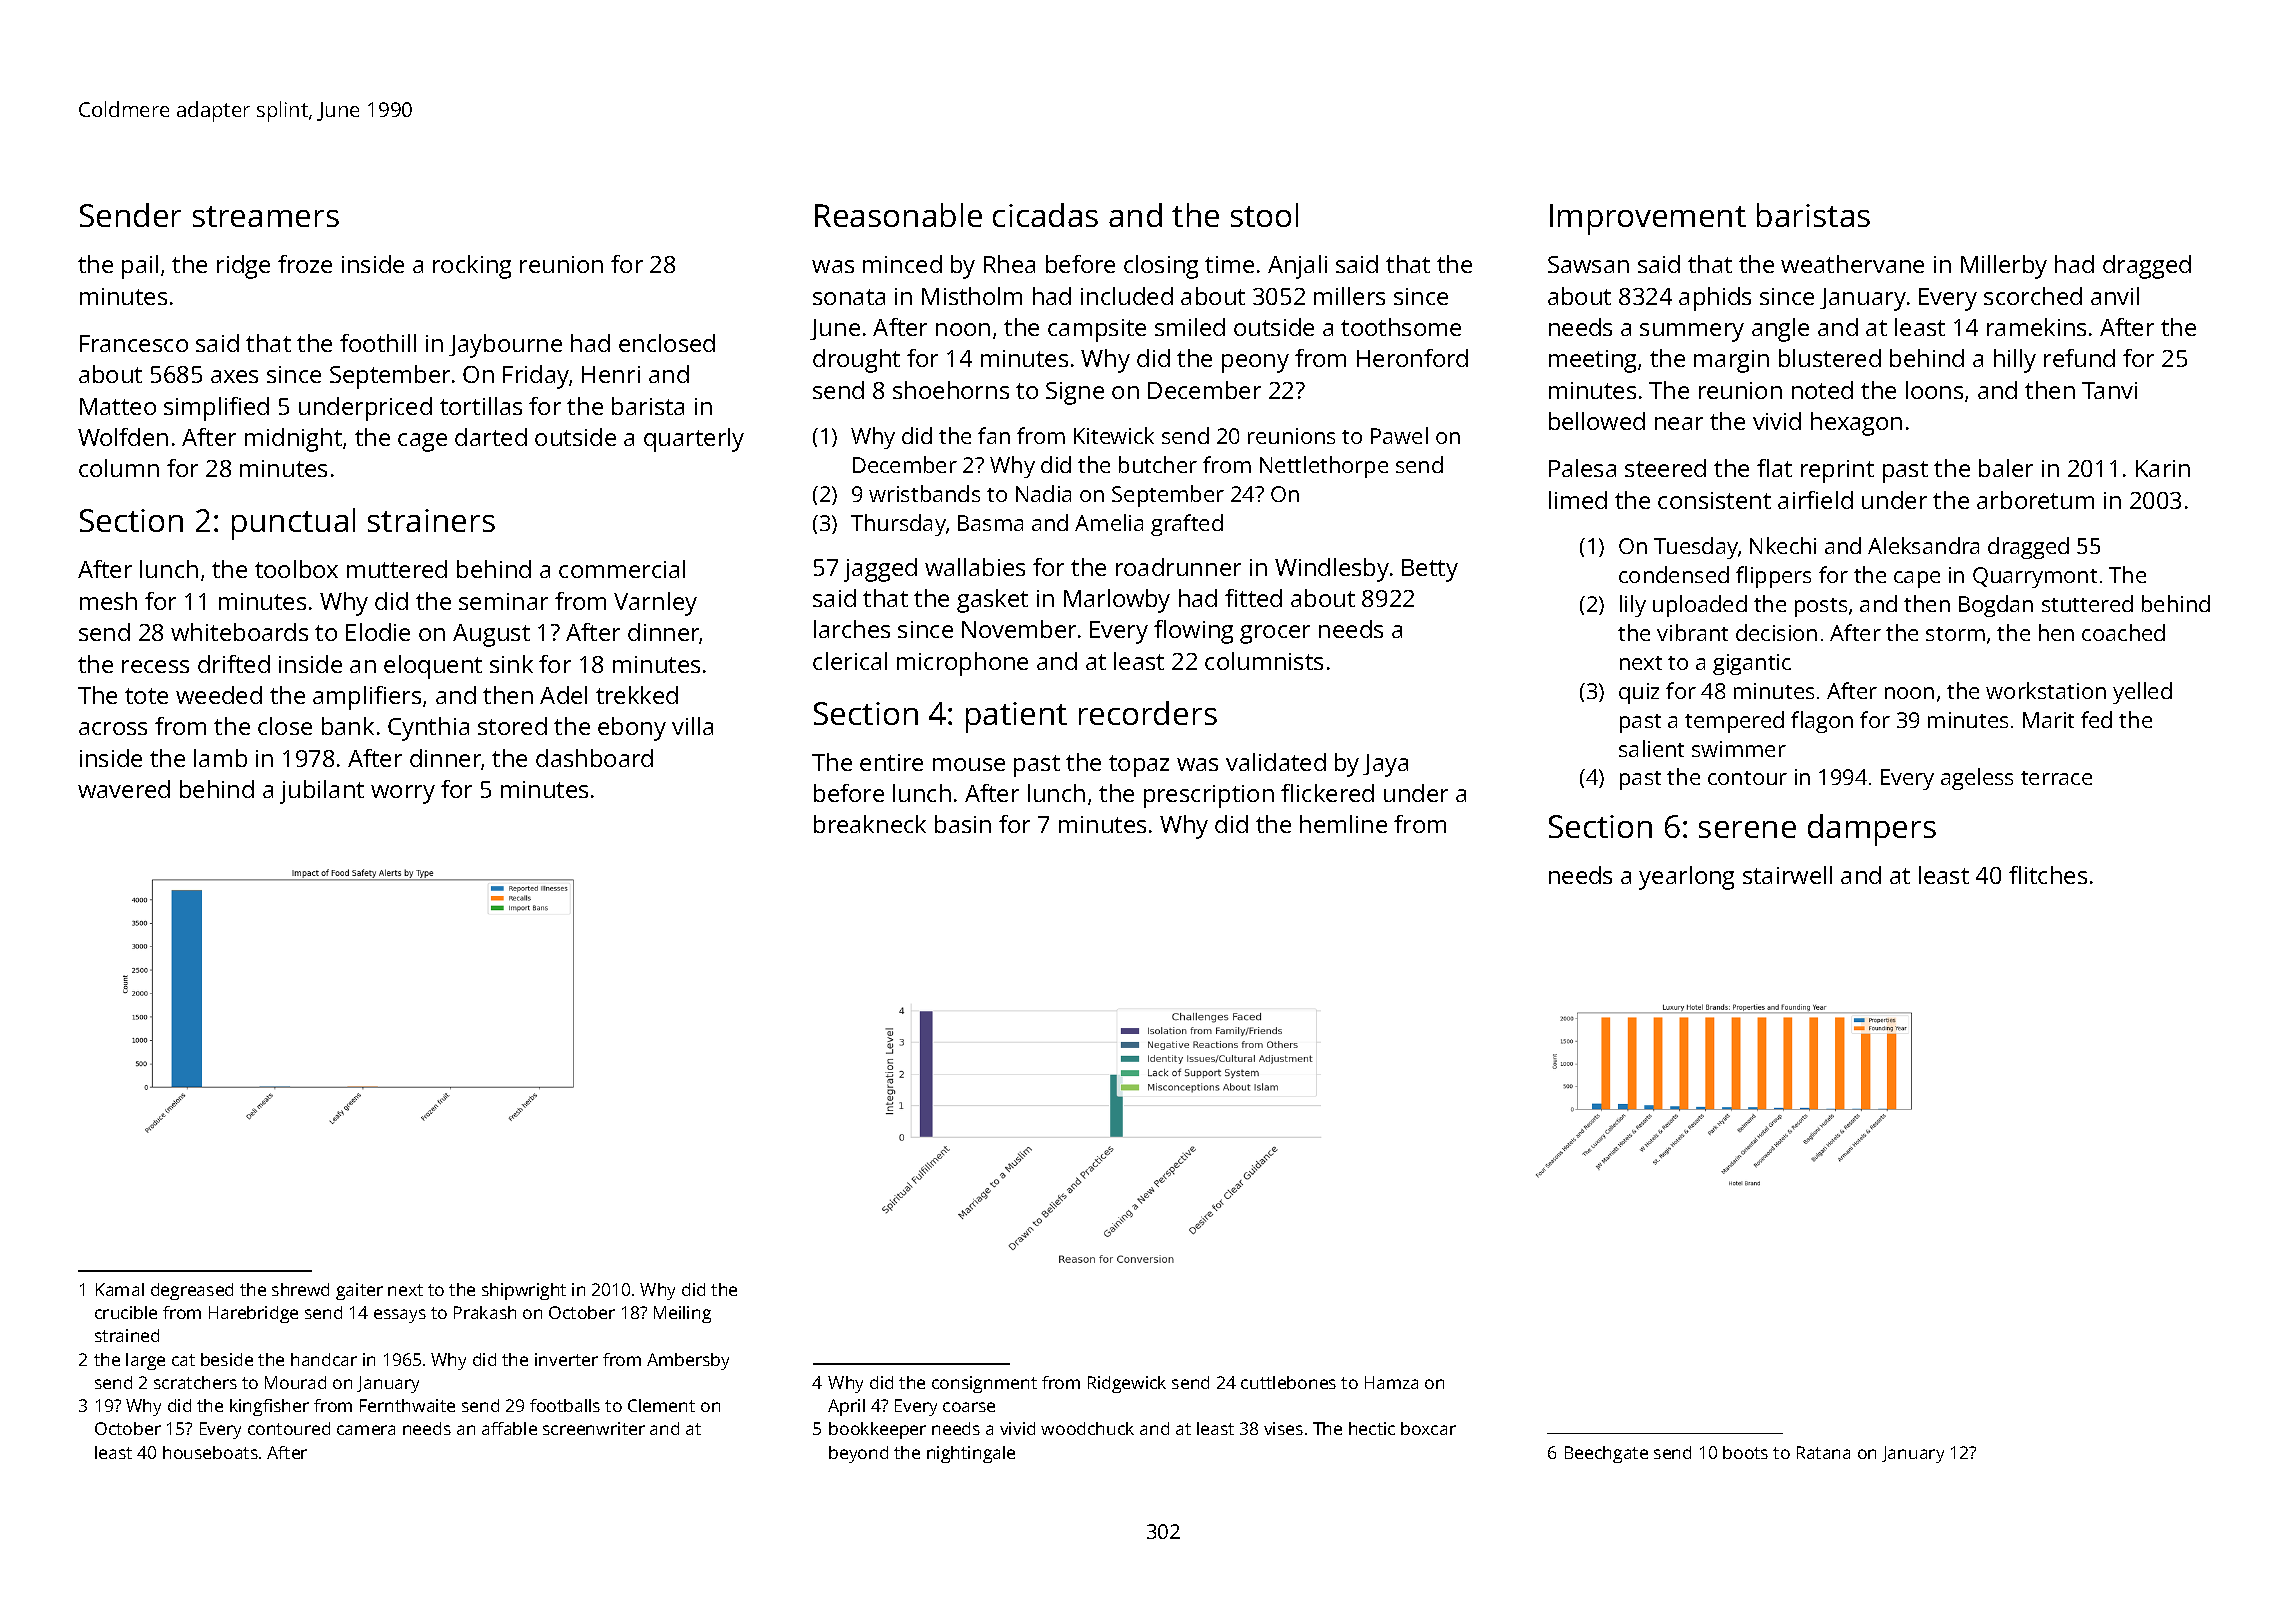 The image size is (2292, 1620). I want to click on trekked, so click(637, 695).
